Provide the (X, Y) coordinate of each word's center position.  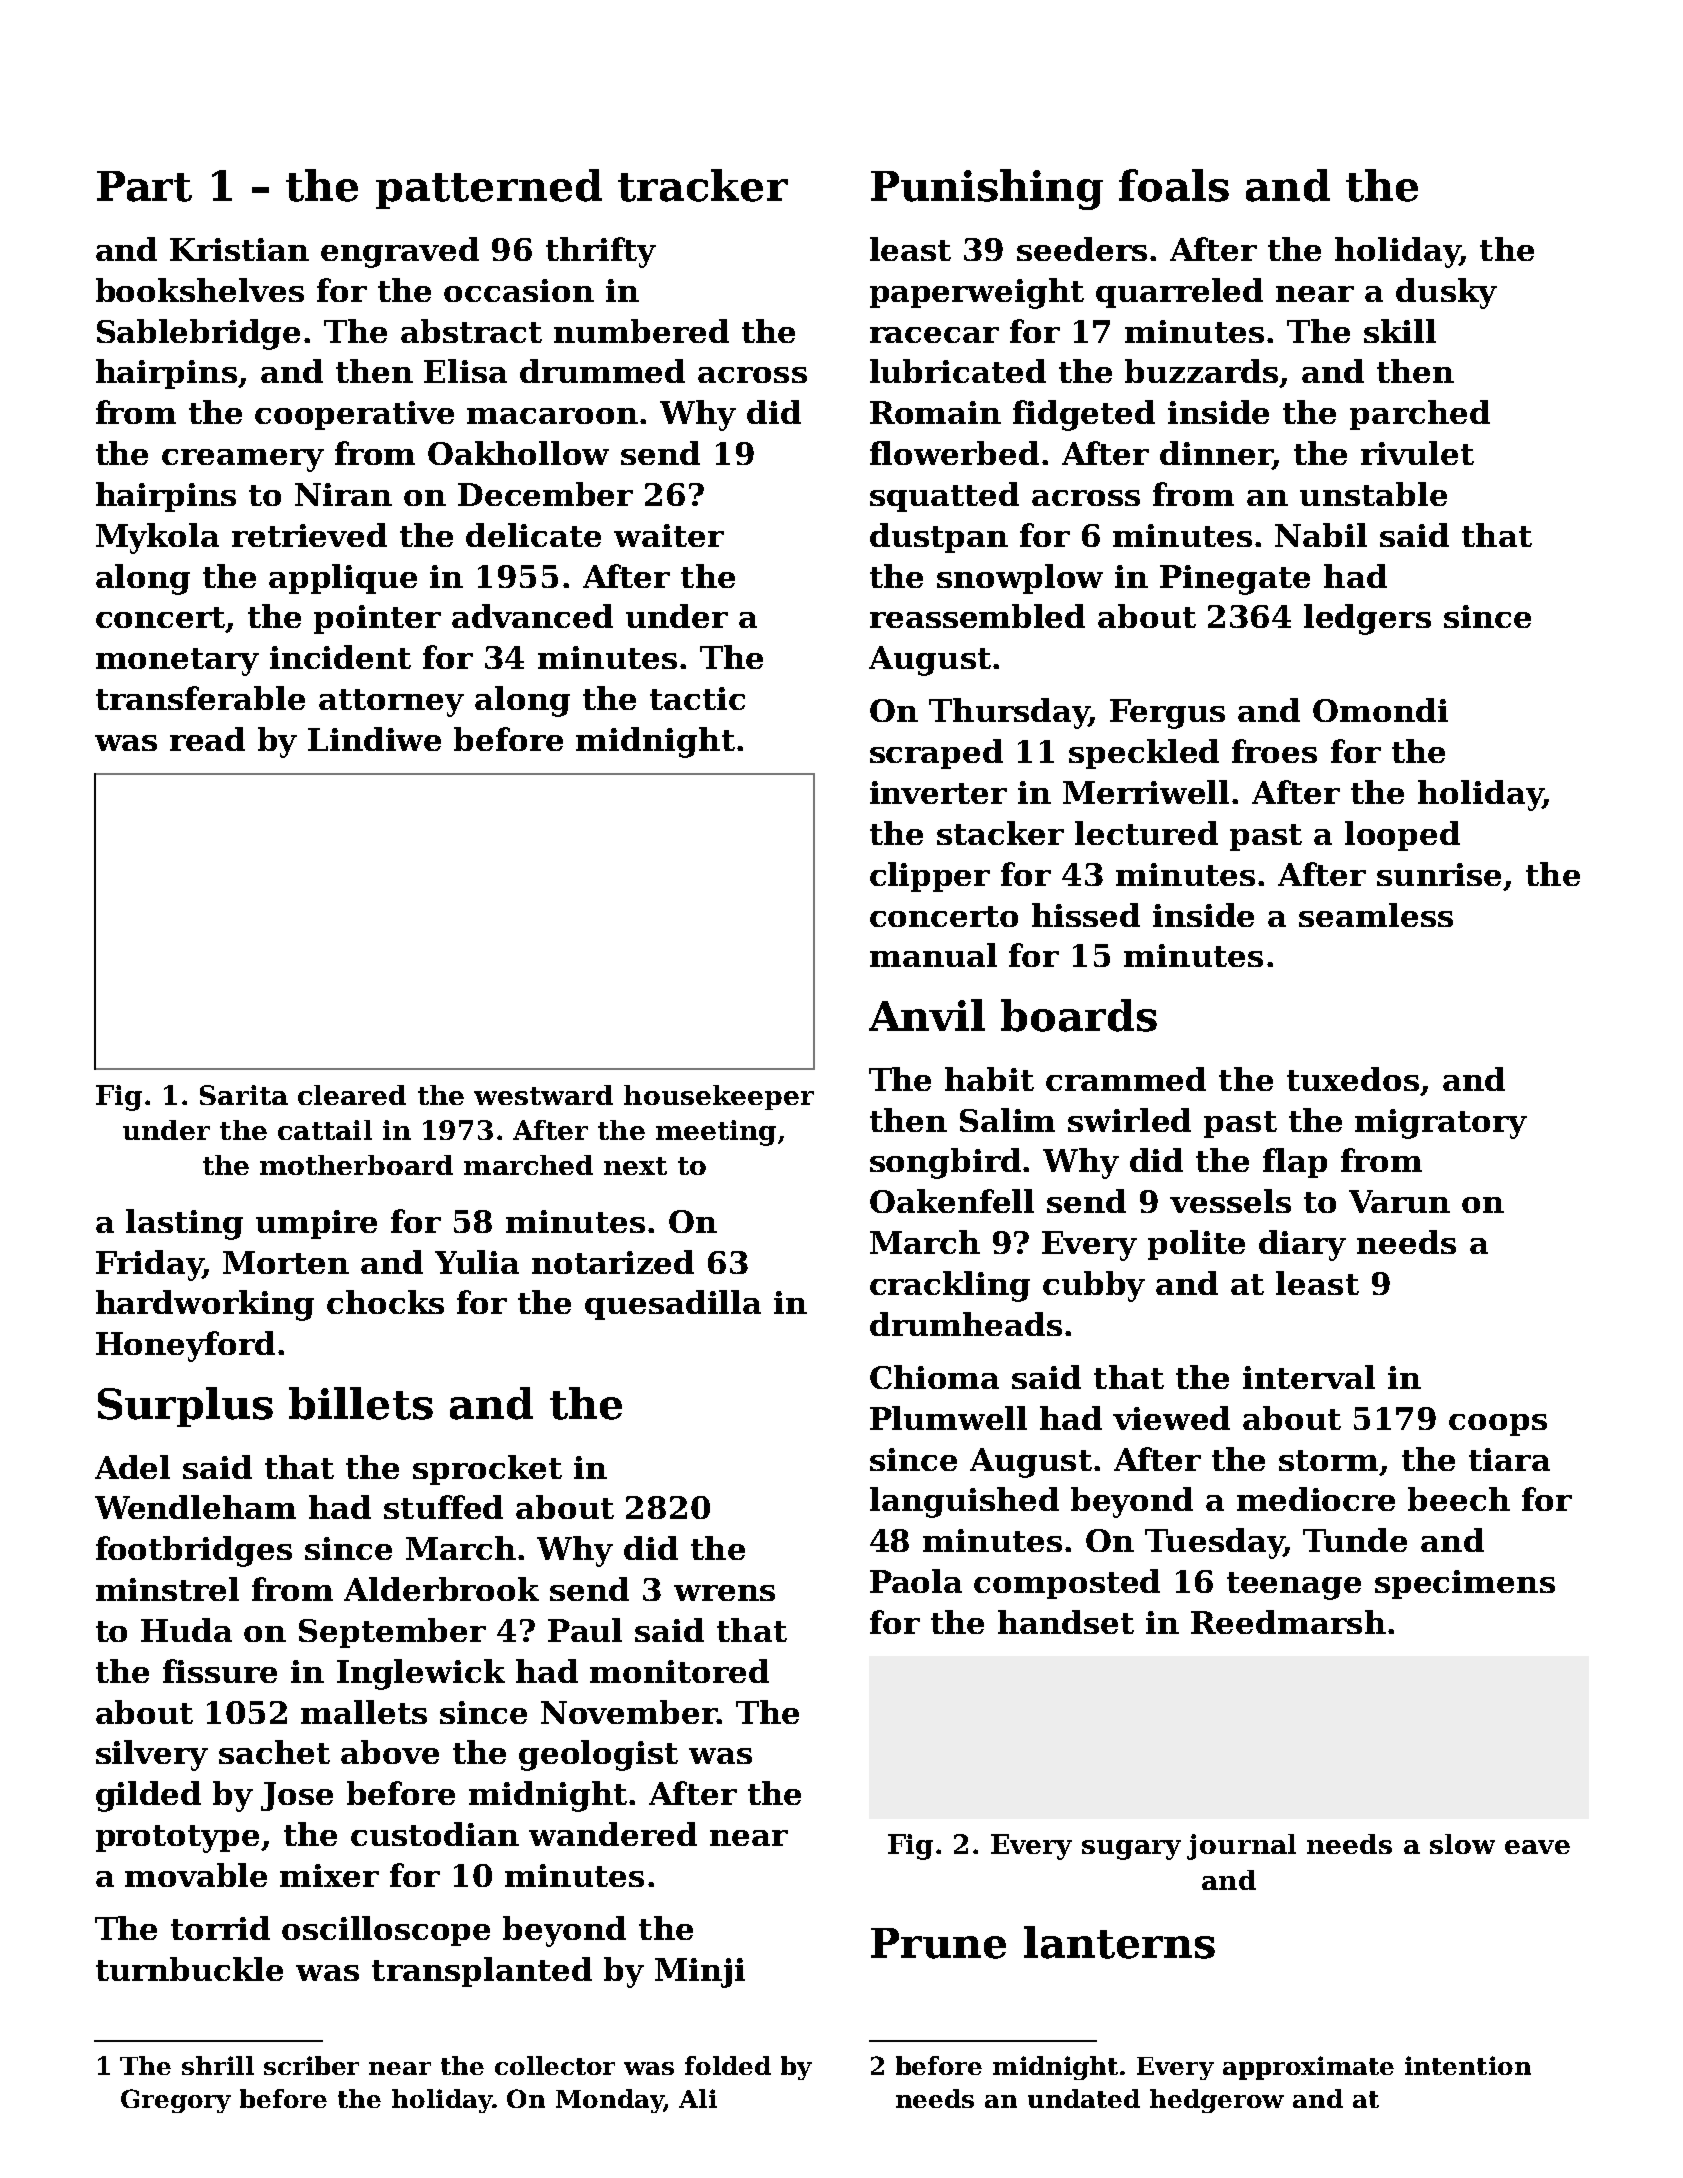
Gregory (176, 2101)
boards (1079, 1015)
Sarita (244, 1095)
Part (144, 186)
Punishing (987, 189)
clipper (930, 877)
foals (1174, 185)
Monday (610, 2101)
